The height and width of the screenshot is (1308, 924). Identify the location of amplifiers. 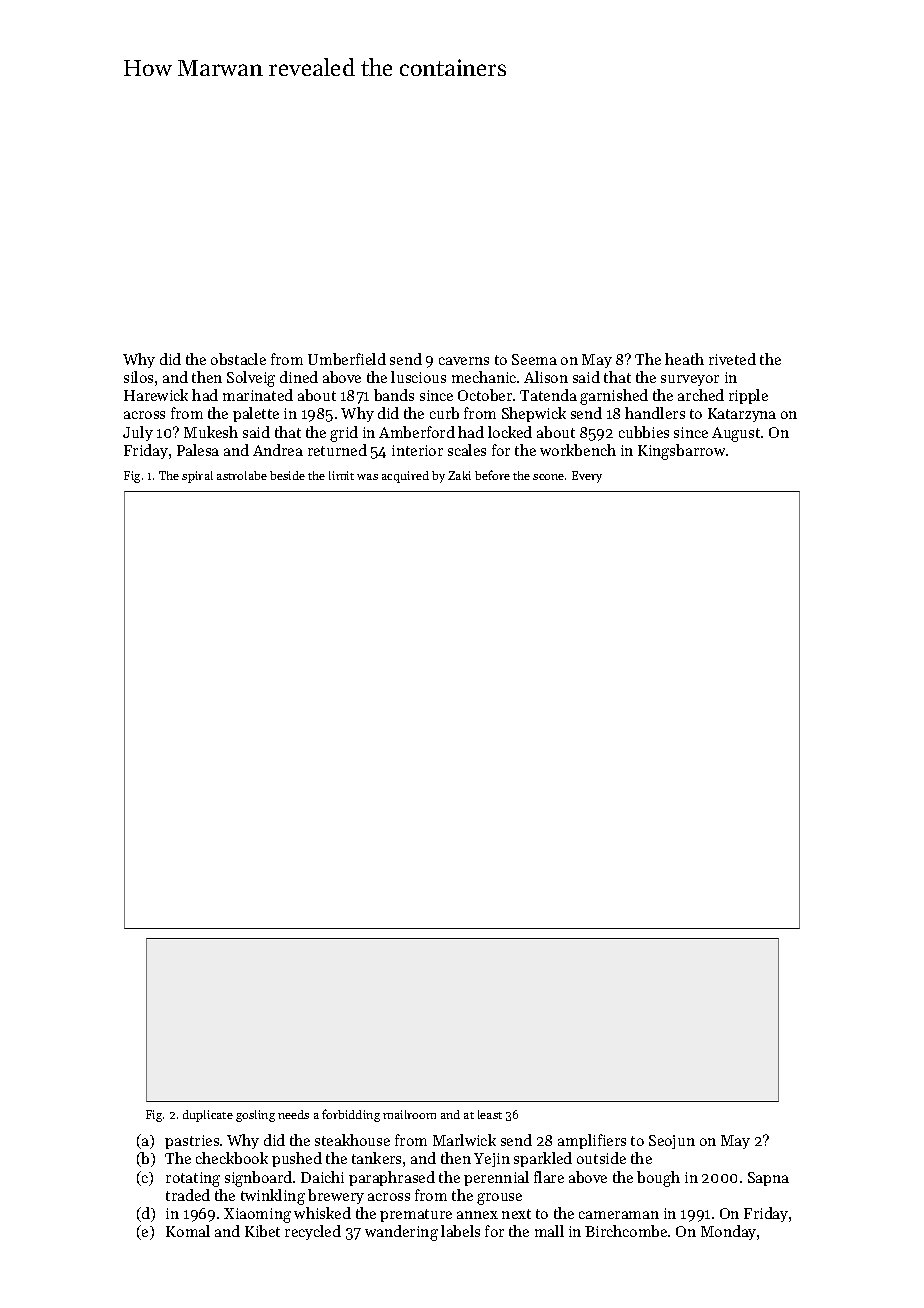
(592, 1141).
